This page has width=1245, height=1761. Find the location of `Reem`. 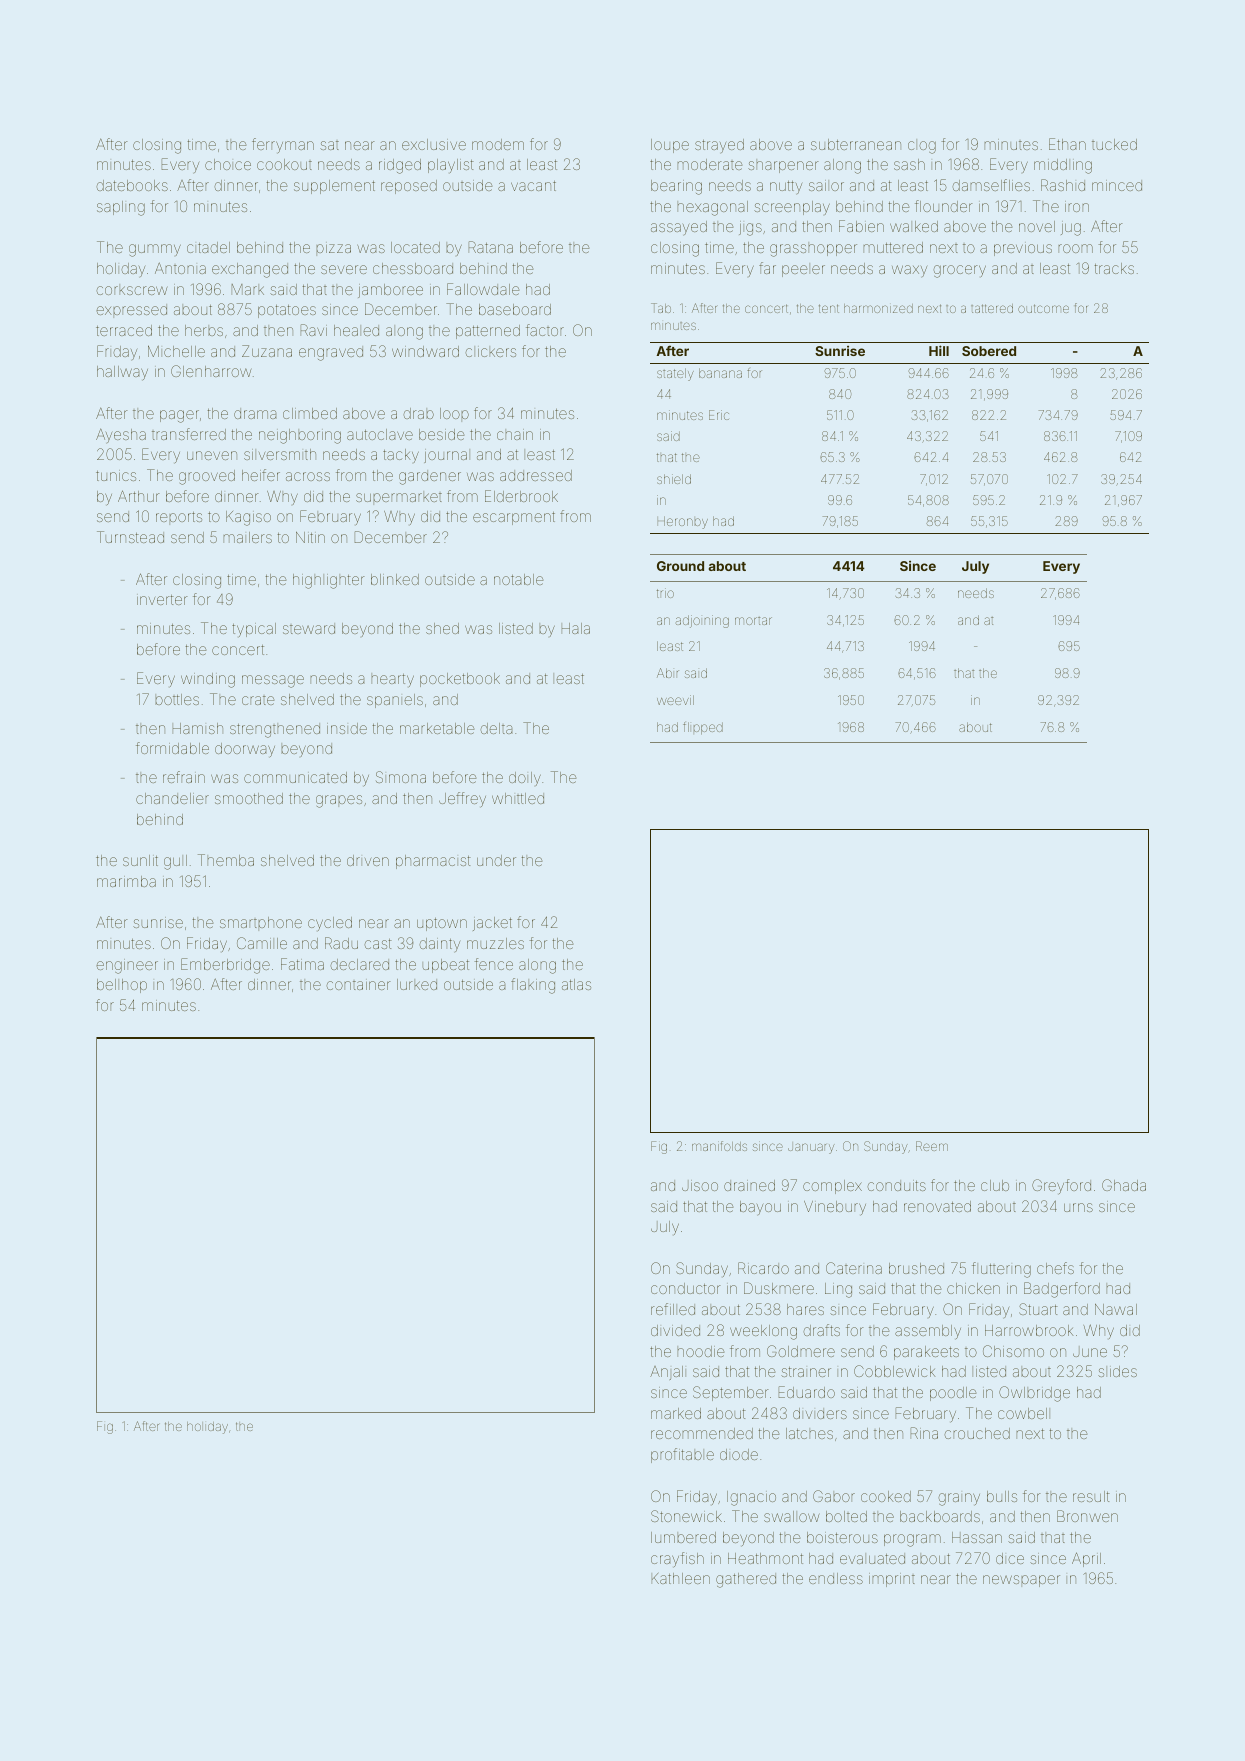

Reem is located at coordinates (932, 1146).
